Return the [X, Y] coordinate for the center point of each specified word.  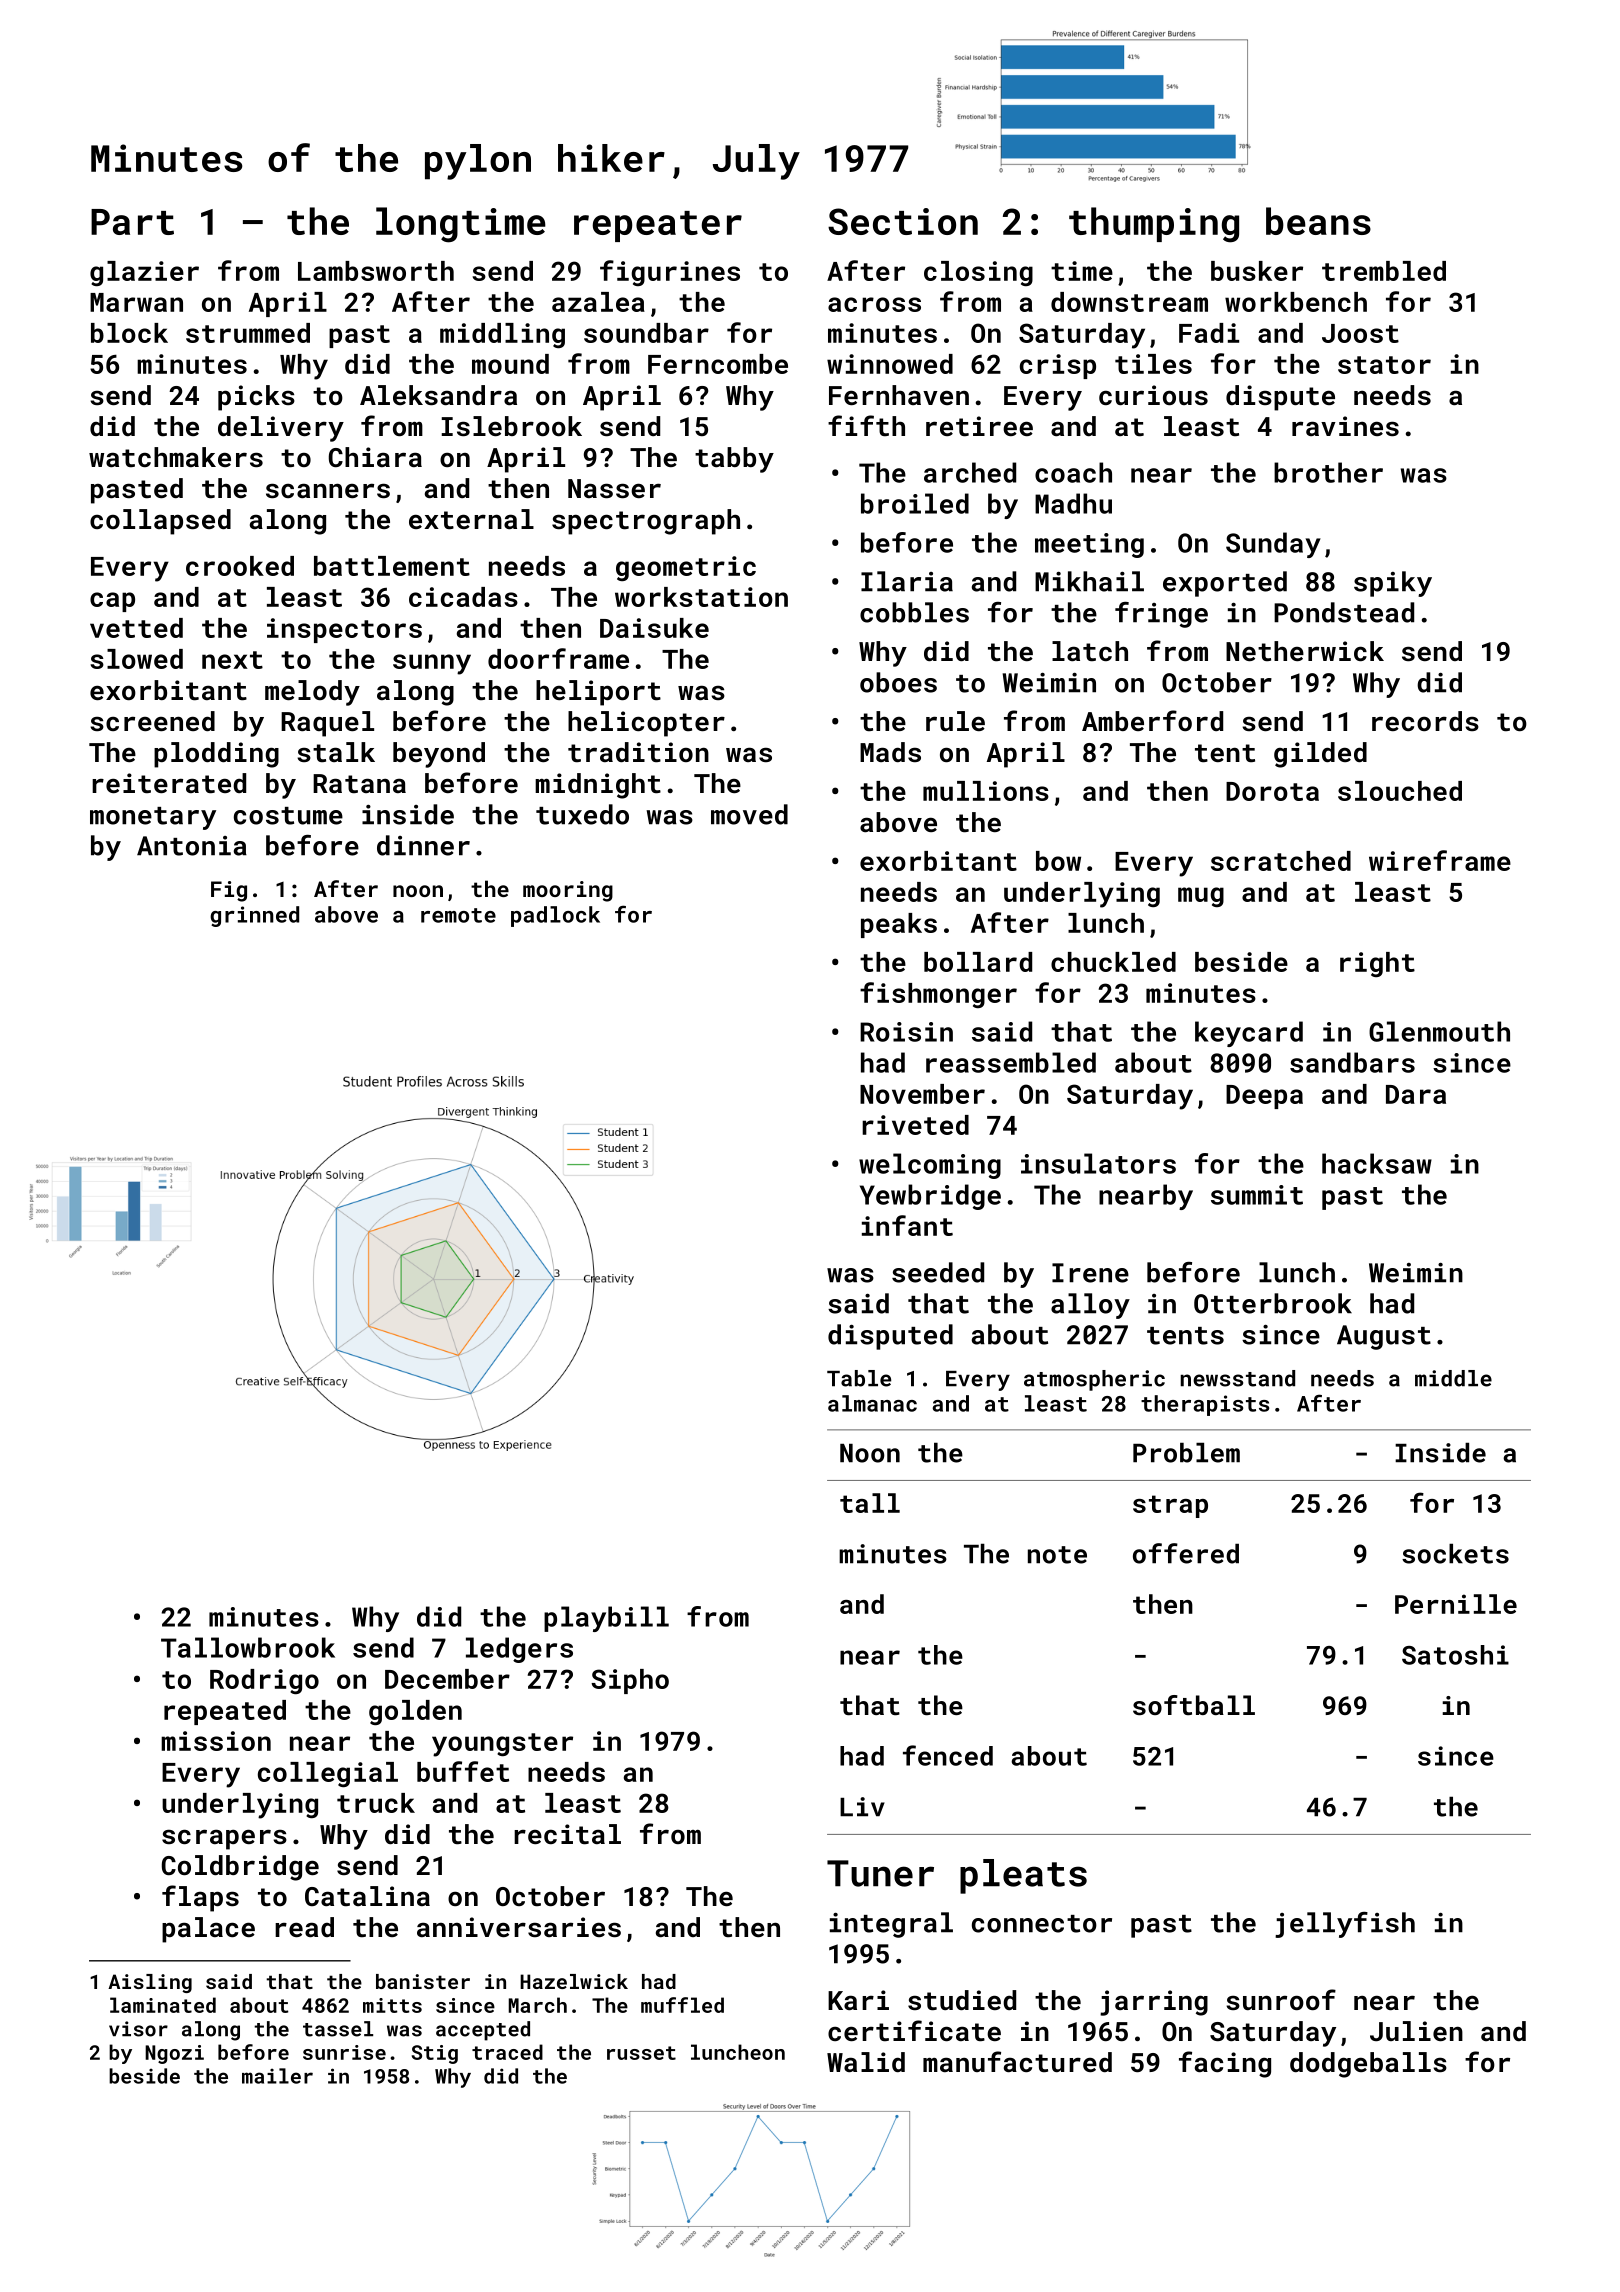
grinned [254, 916]
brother [1328, 472]
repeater [658, 226]
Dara [1416, 1094]
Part [132, 222]
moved [749, 814]
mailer [277, 2076]
